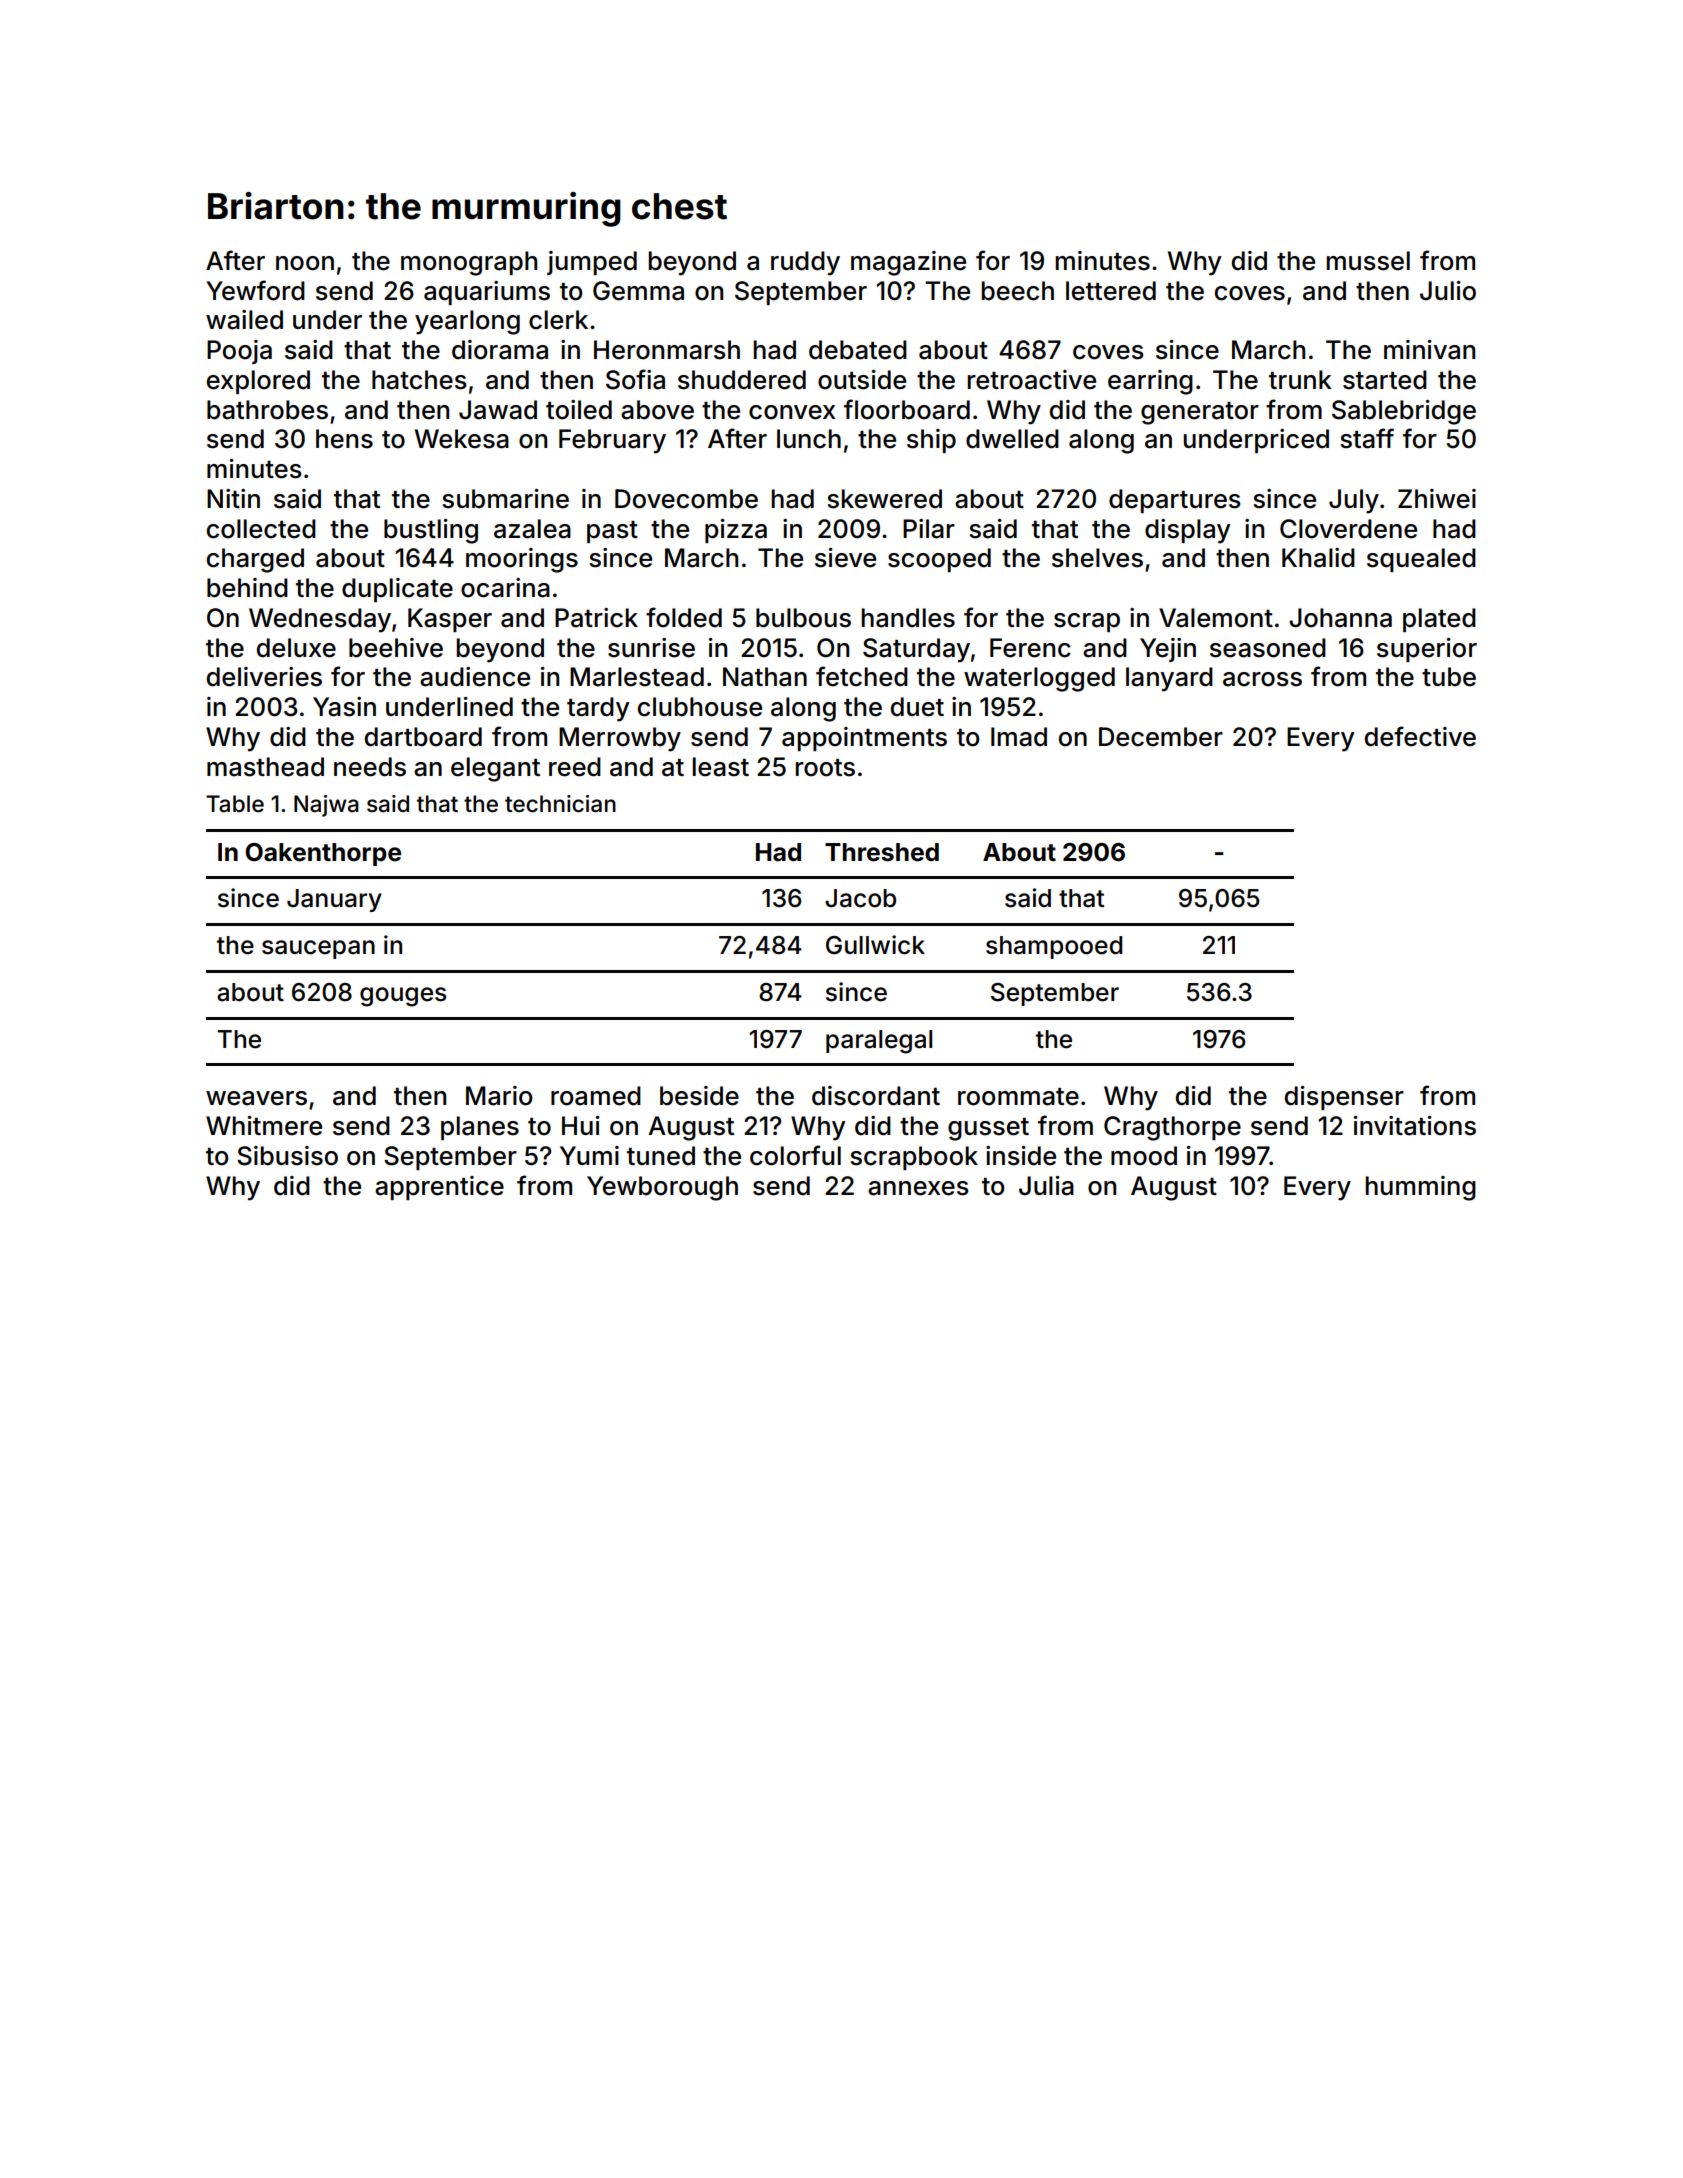 The width and height of the document is (1683, 2178). What do you see at coordinates (1054, 947) in the document?
I see `shampooed` at bounding box center [1054, 947].
